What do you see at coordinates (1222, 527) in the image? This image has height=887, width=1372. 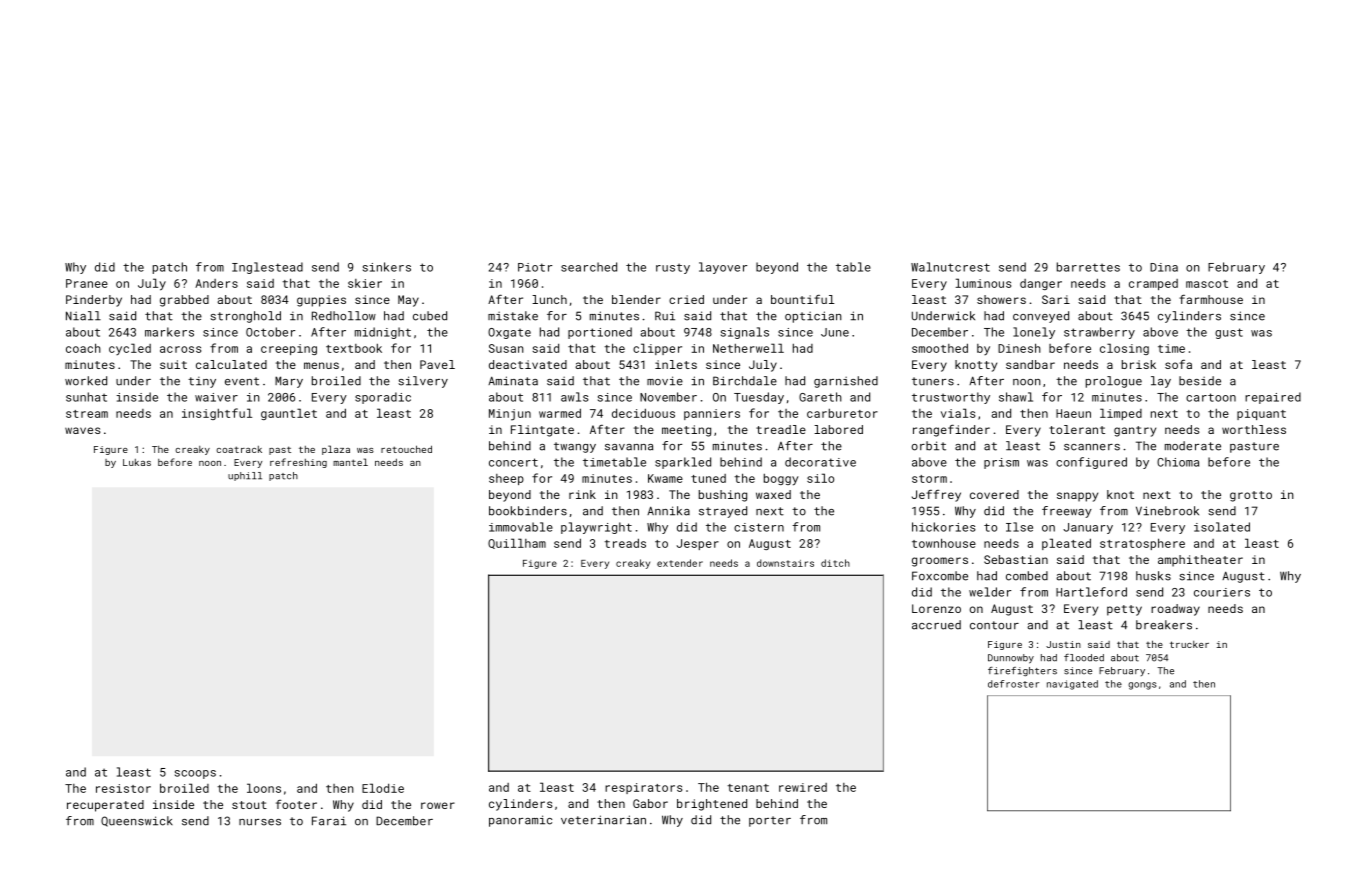 I see `isolated` at bounding box center [1222, 527].
